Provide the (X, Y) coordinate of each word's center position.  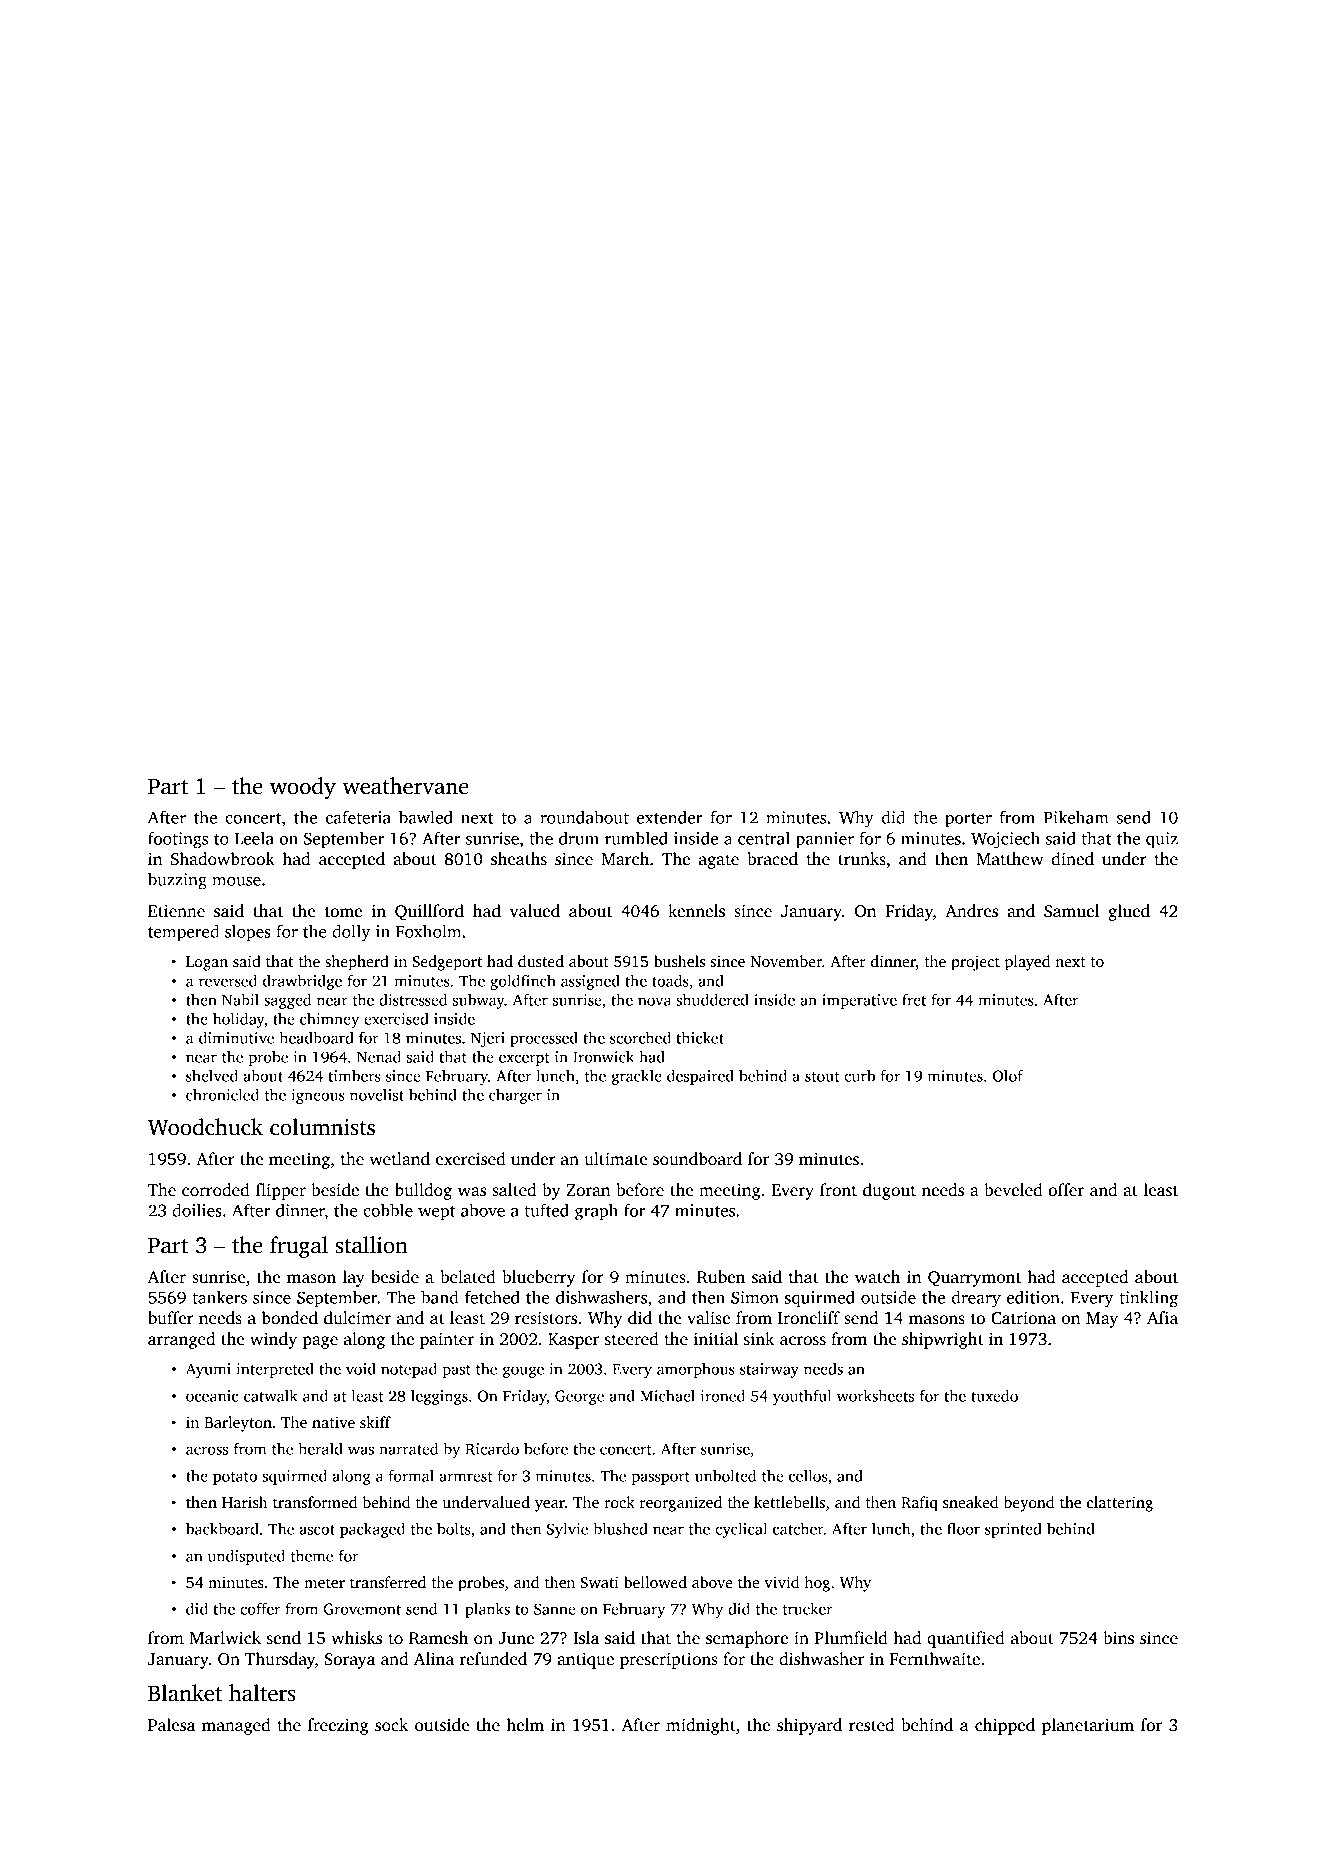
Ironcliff (809, 1318)
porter (968, 820)
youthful (802, 1397)
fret (914, 999)
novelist (377, 1094)
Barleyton (238, 1424)
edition (1033, 1297)
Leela (254, 838)
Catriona (1023, 1318)
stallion (371, 1245)
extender (670, 817)
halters (262, 1693)
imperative (859, 1001)
